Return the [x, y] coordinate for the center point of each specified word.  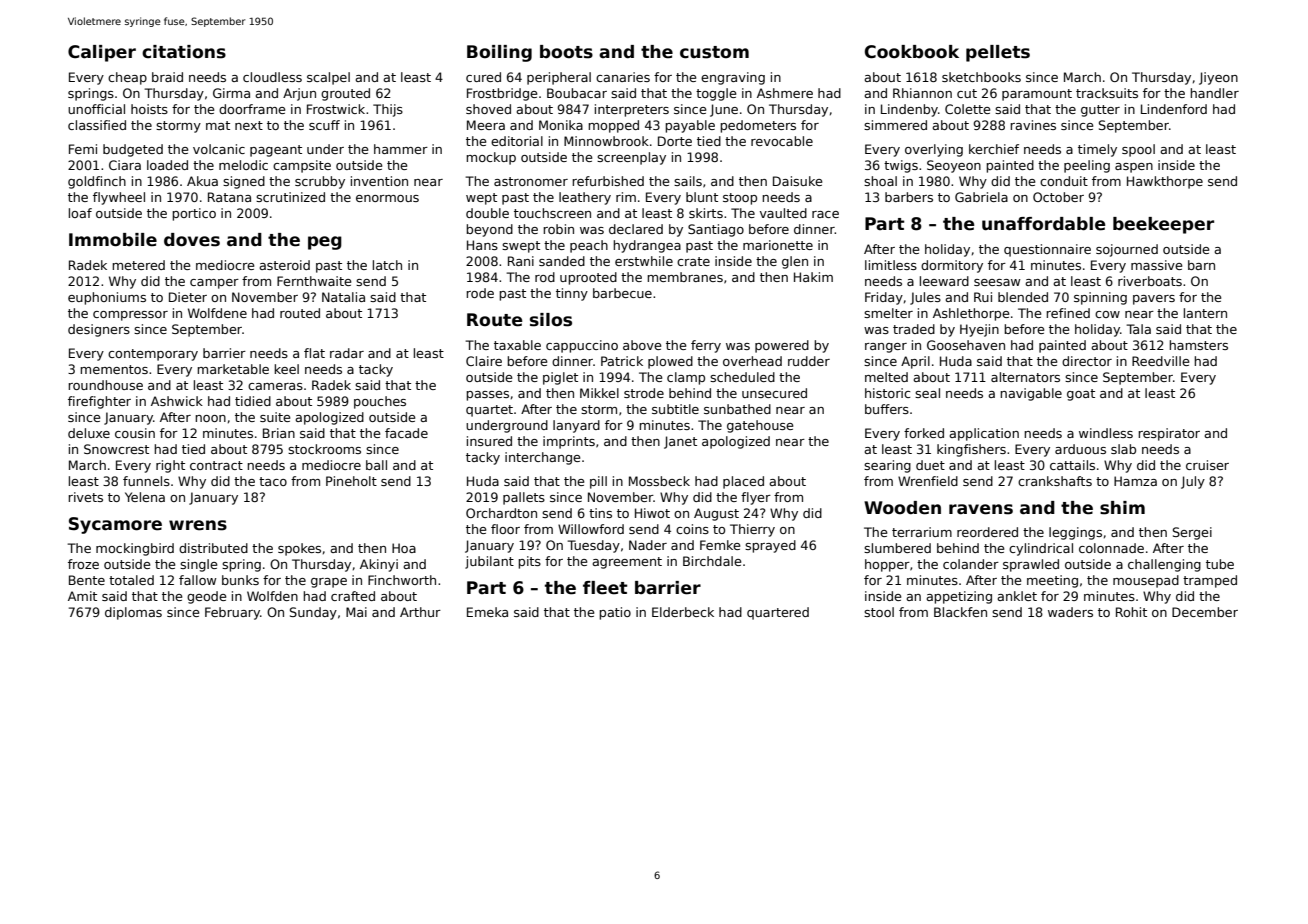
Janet [680, 442]
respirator [1169, 434]
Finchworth [402, 580]
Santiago [716, 230]
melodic [243, 165]
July [1193, 482]
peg [325, 243]
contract [216, 465]
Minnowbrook [606, 141]
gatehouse [760, 426]
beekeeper [1163, 225]
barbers [909, 197]
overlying [934, 150]
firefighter [99, 402]
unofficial [96, 109]
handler [1214, 93]
